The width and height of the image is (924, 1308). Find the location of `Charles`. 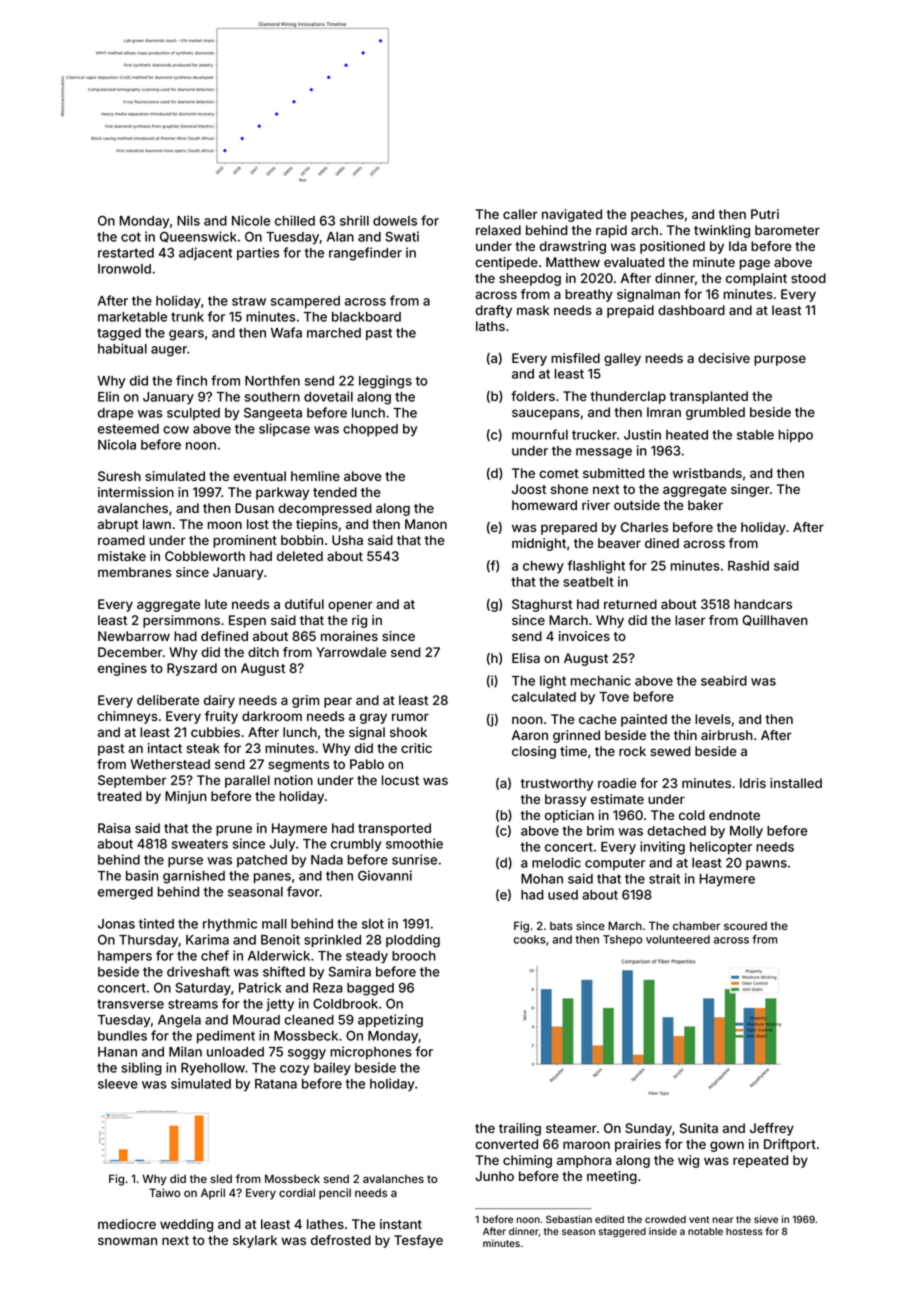

Charles is located at coordinates (644, 527).
